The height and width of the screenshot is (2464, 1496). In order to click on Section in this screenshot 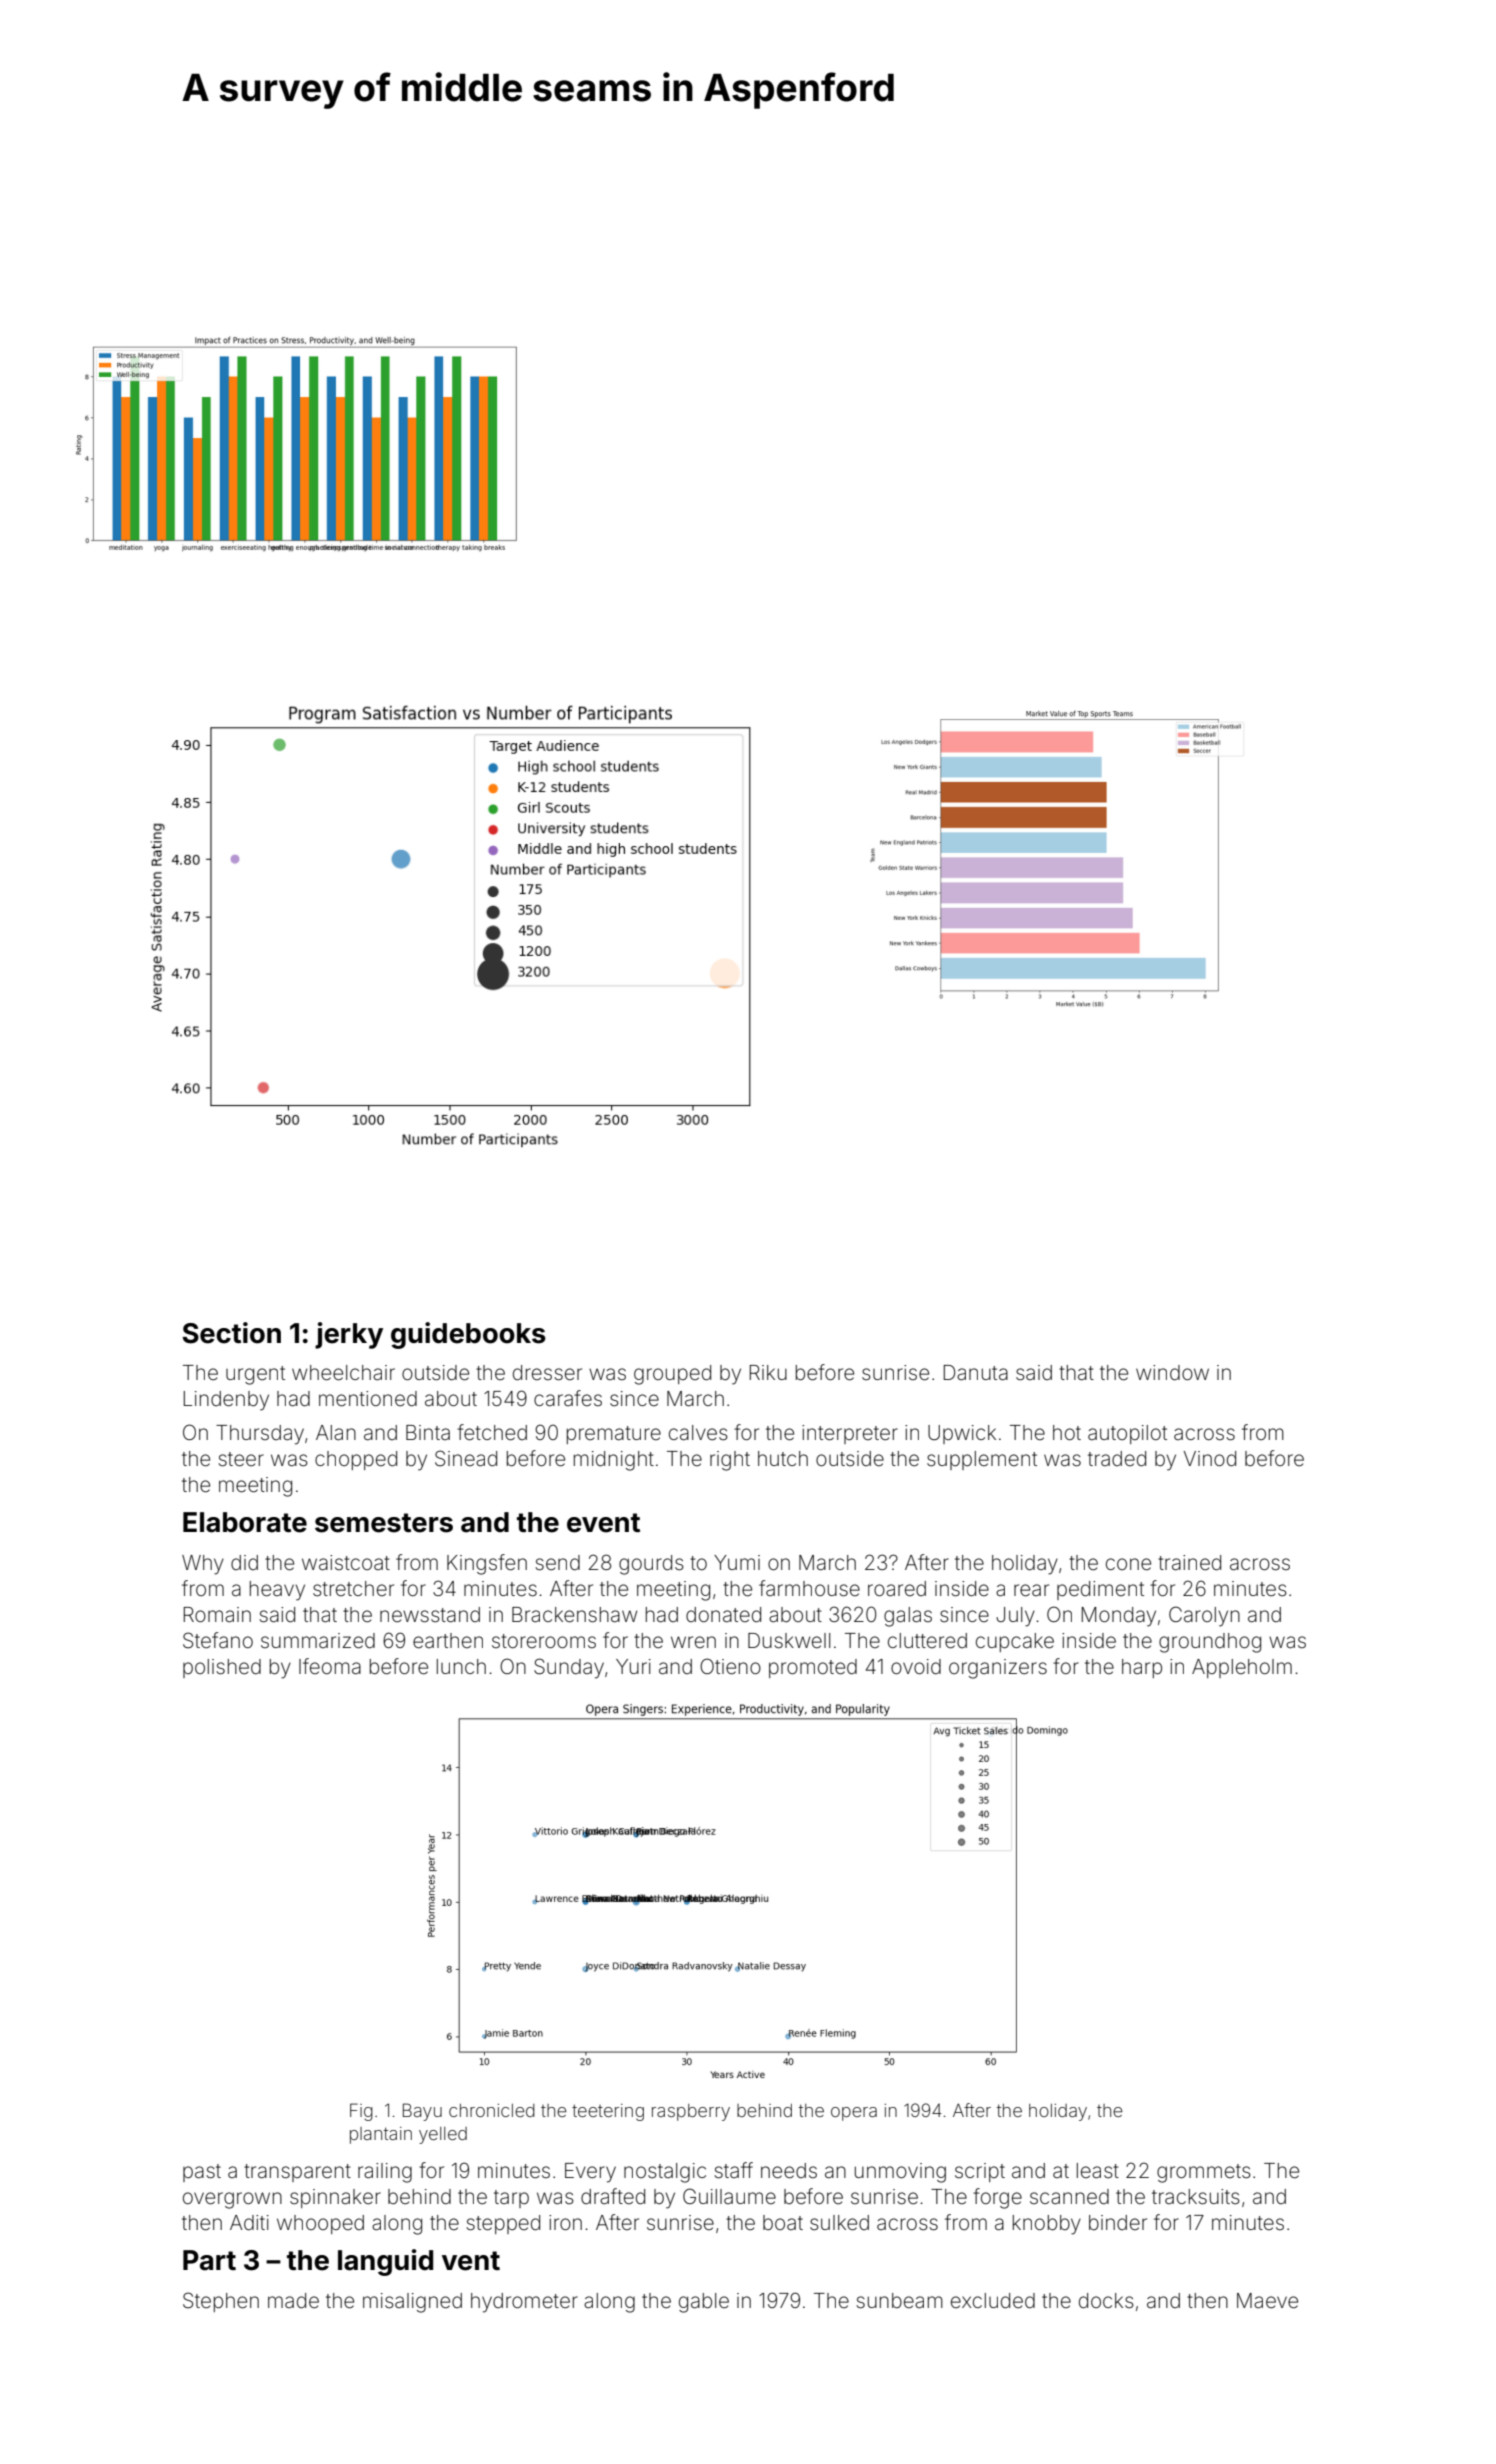, I will do `click(231, 1333)`.
